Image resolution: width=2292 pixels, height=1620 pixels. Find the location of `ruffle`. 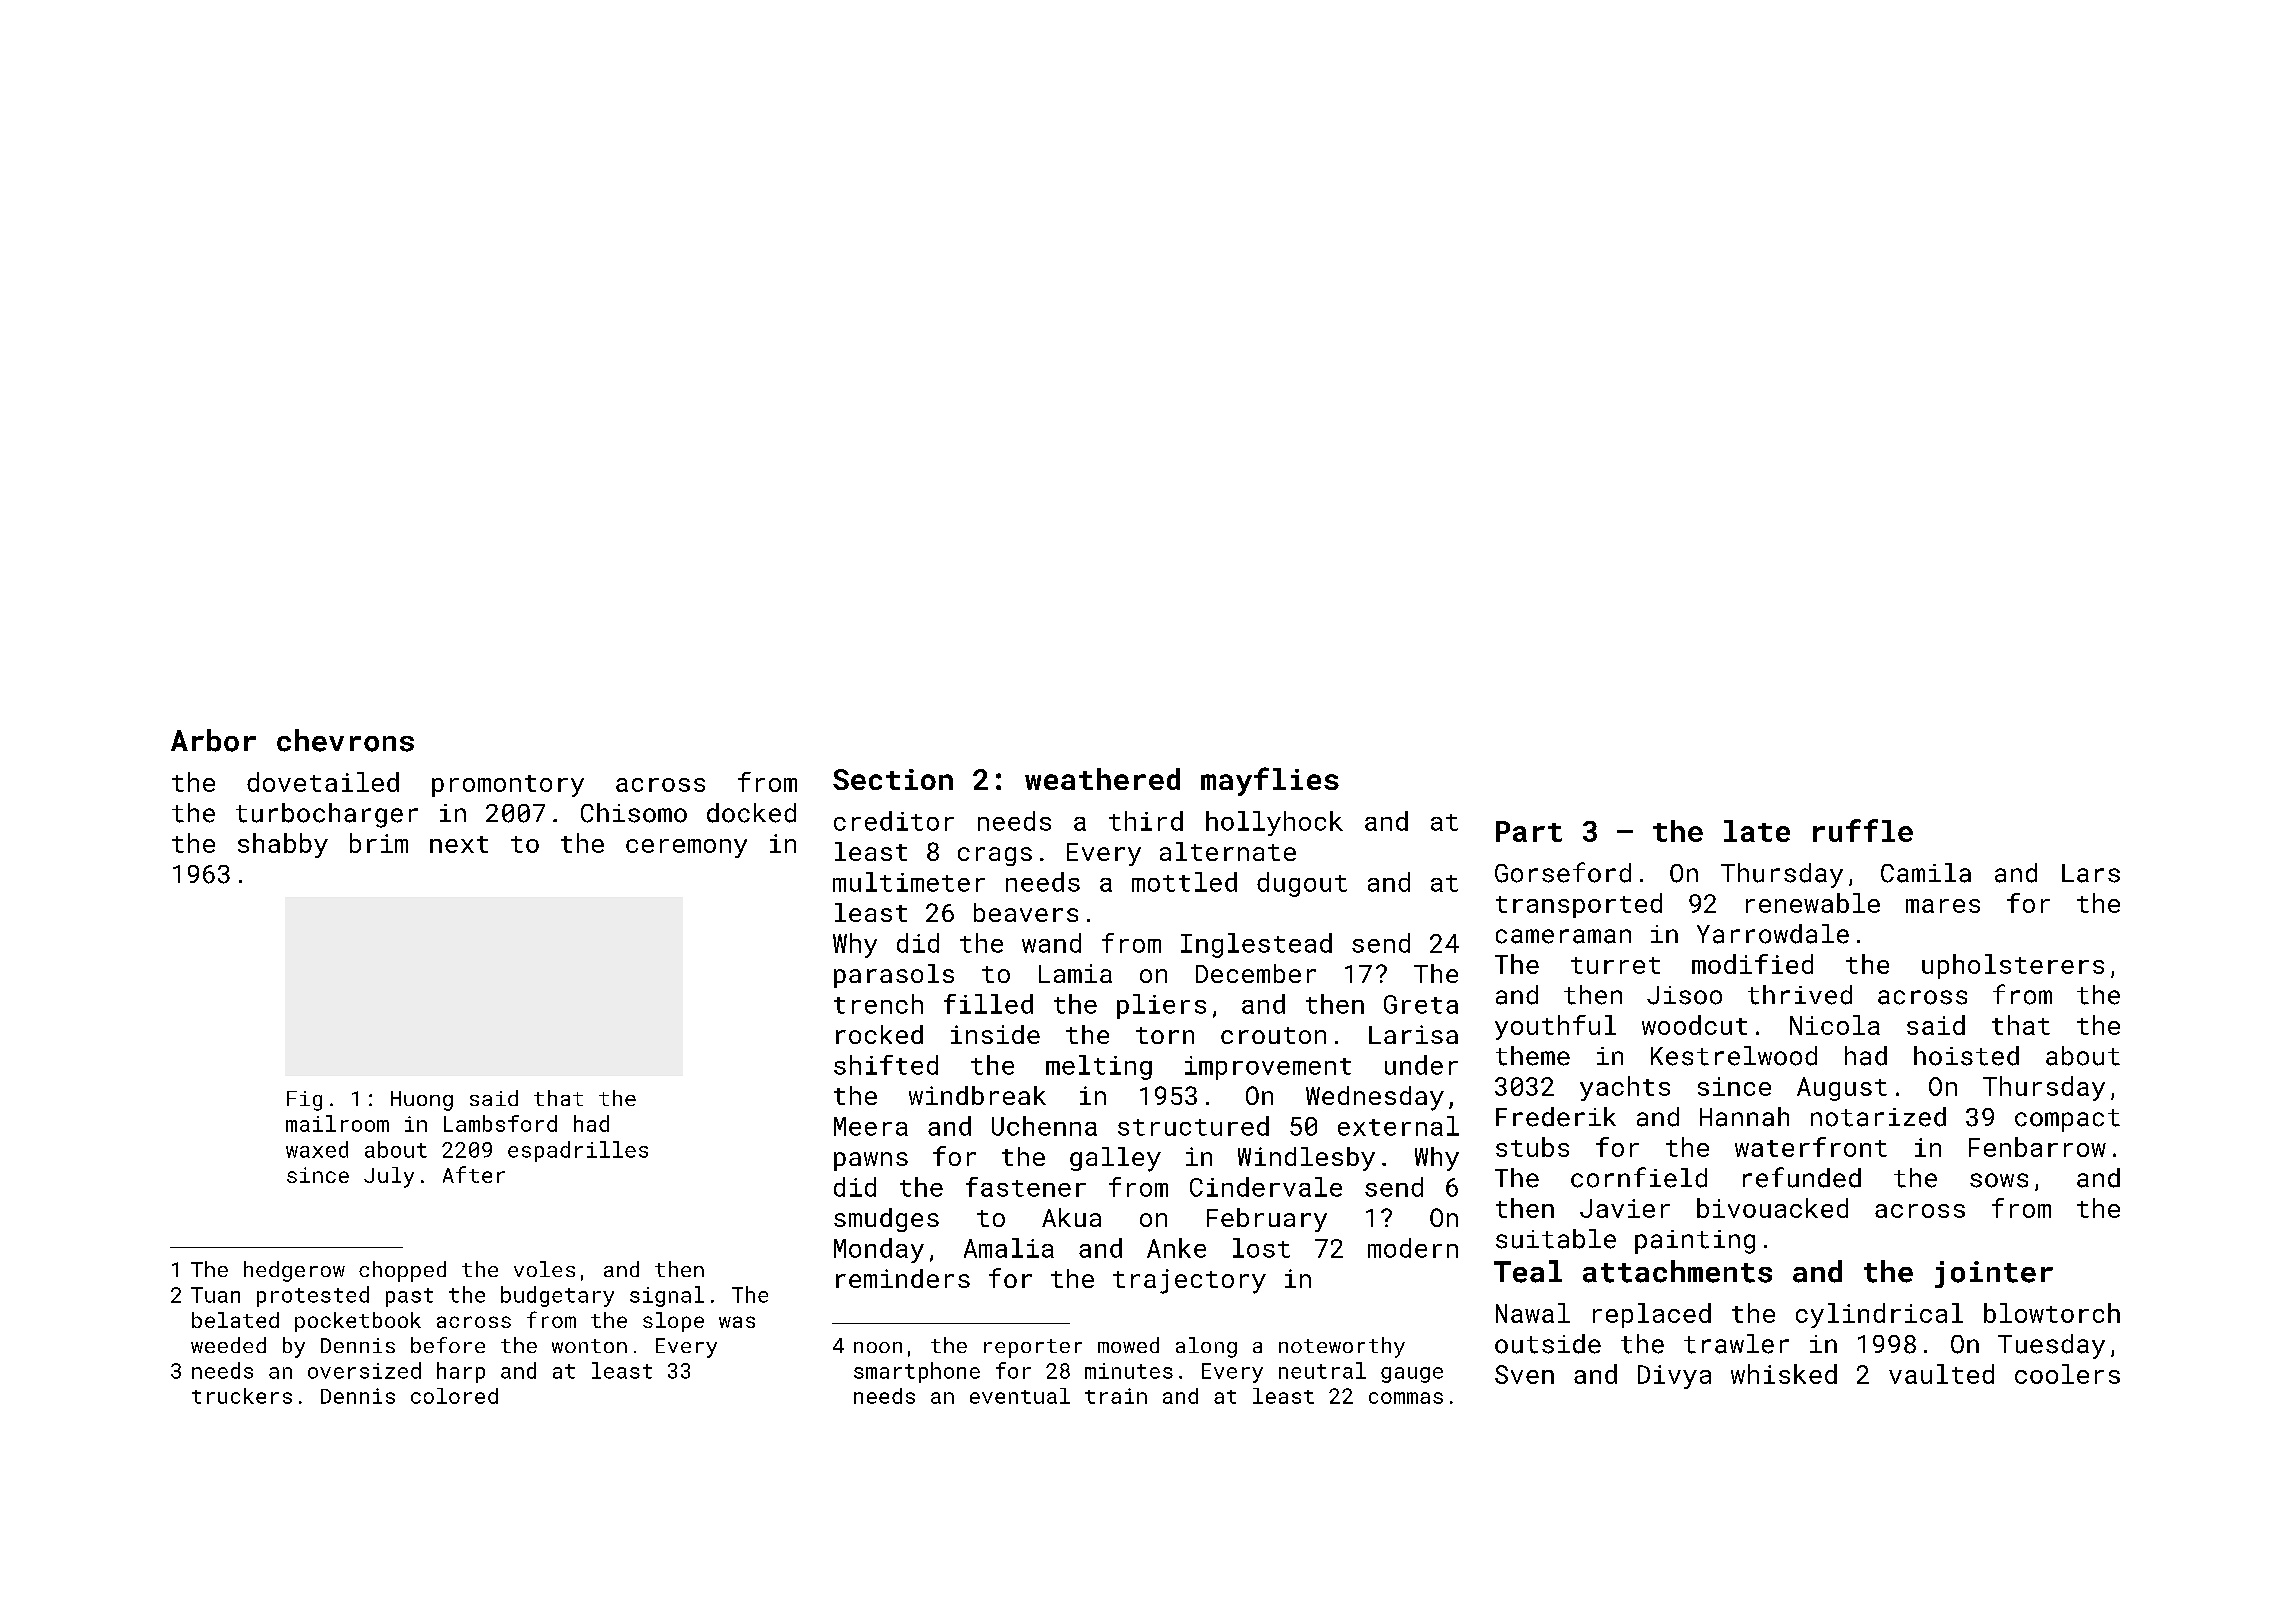

ruffle is located at coordinates (1863, 830).
